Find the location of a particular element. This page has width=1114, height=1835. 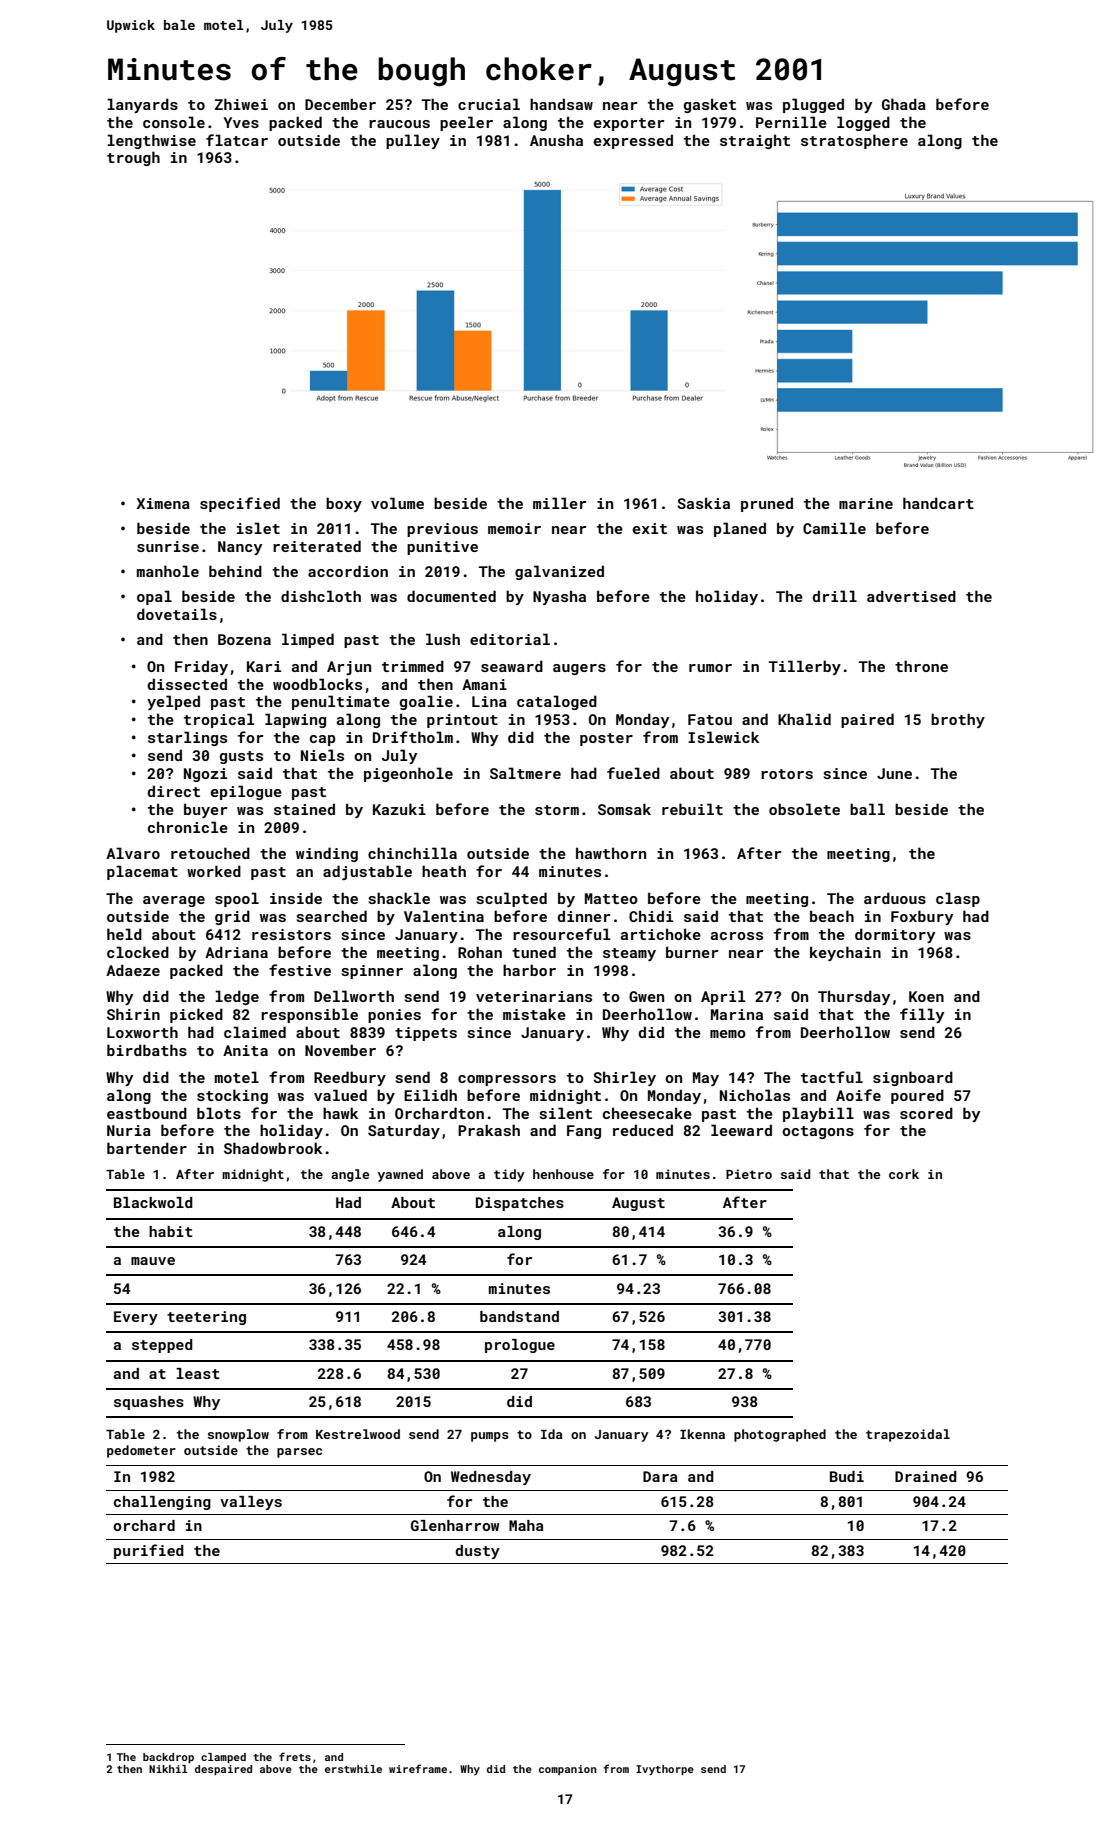

Drained is located at coordinates (926, 1476).
